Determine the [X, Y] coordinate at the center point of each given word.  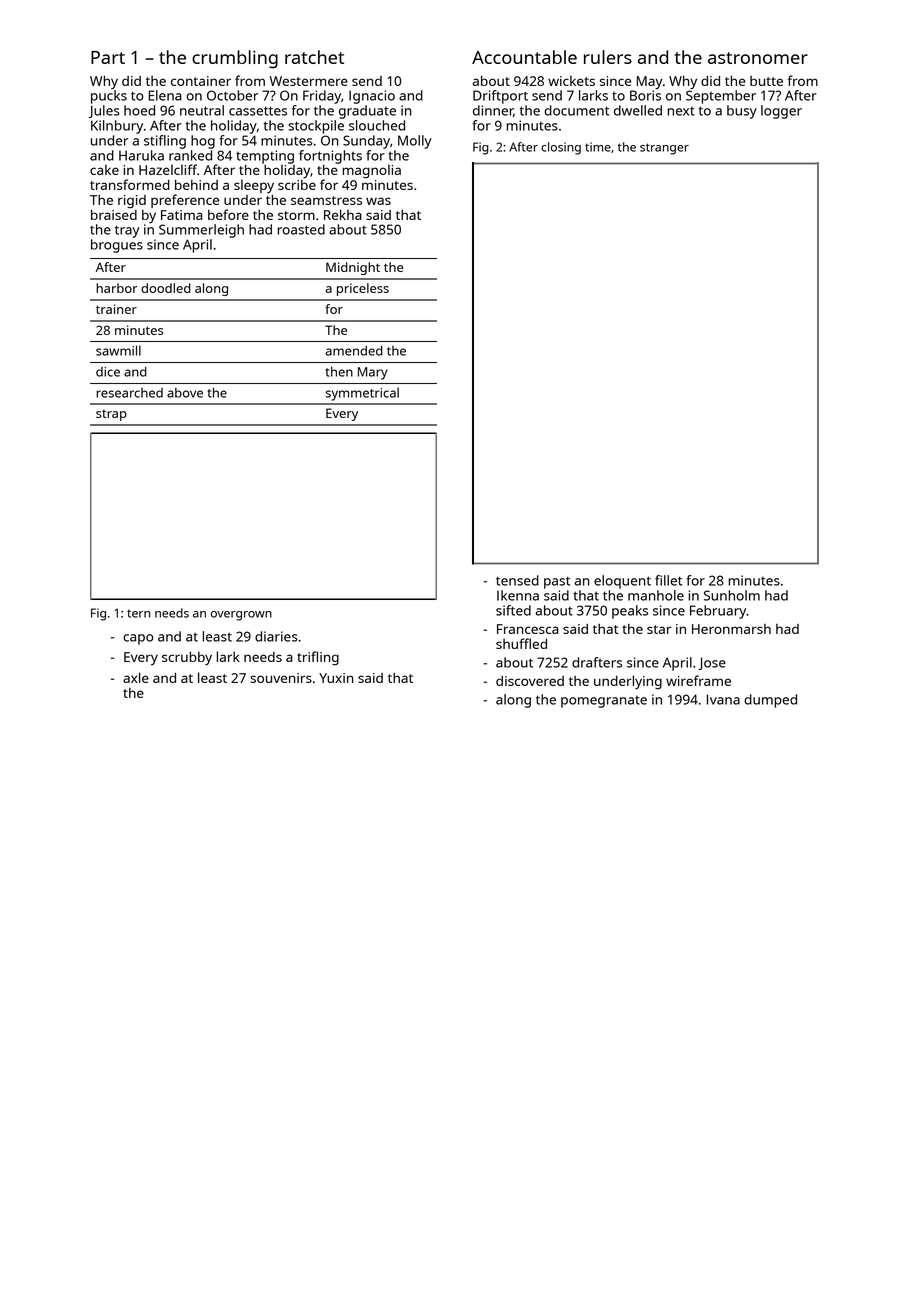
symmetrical [362, 394]
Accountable [524, 57]
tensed [517, 580]
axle [136, 677]
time [598, 147]
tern [138, 613]
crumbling [235, 59]
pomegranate [604, 702]
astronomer [758, 58]
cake [104, 169]
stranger [664, 149]
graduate [367, 112]
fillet [668, 580]
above [185, 393]
